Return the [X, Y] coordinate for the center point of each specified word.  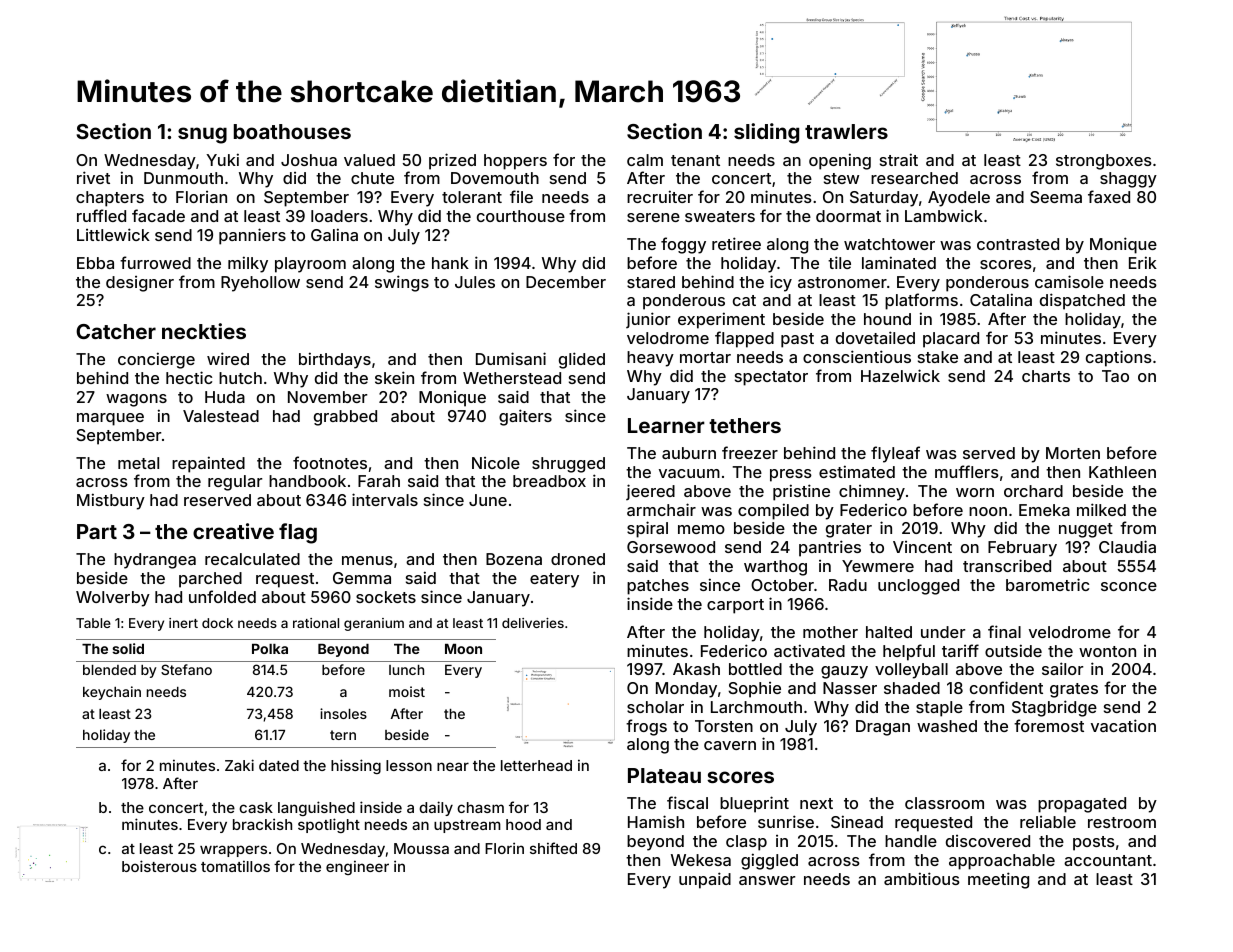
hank [450, 263]
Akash [696, 669]
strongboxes [1104, 162]
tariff [960, 650]
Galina [334, 234]
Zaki [239, 765]
